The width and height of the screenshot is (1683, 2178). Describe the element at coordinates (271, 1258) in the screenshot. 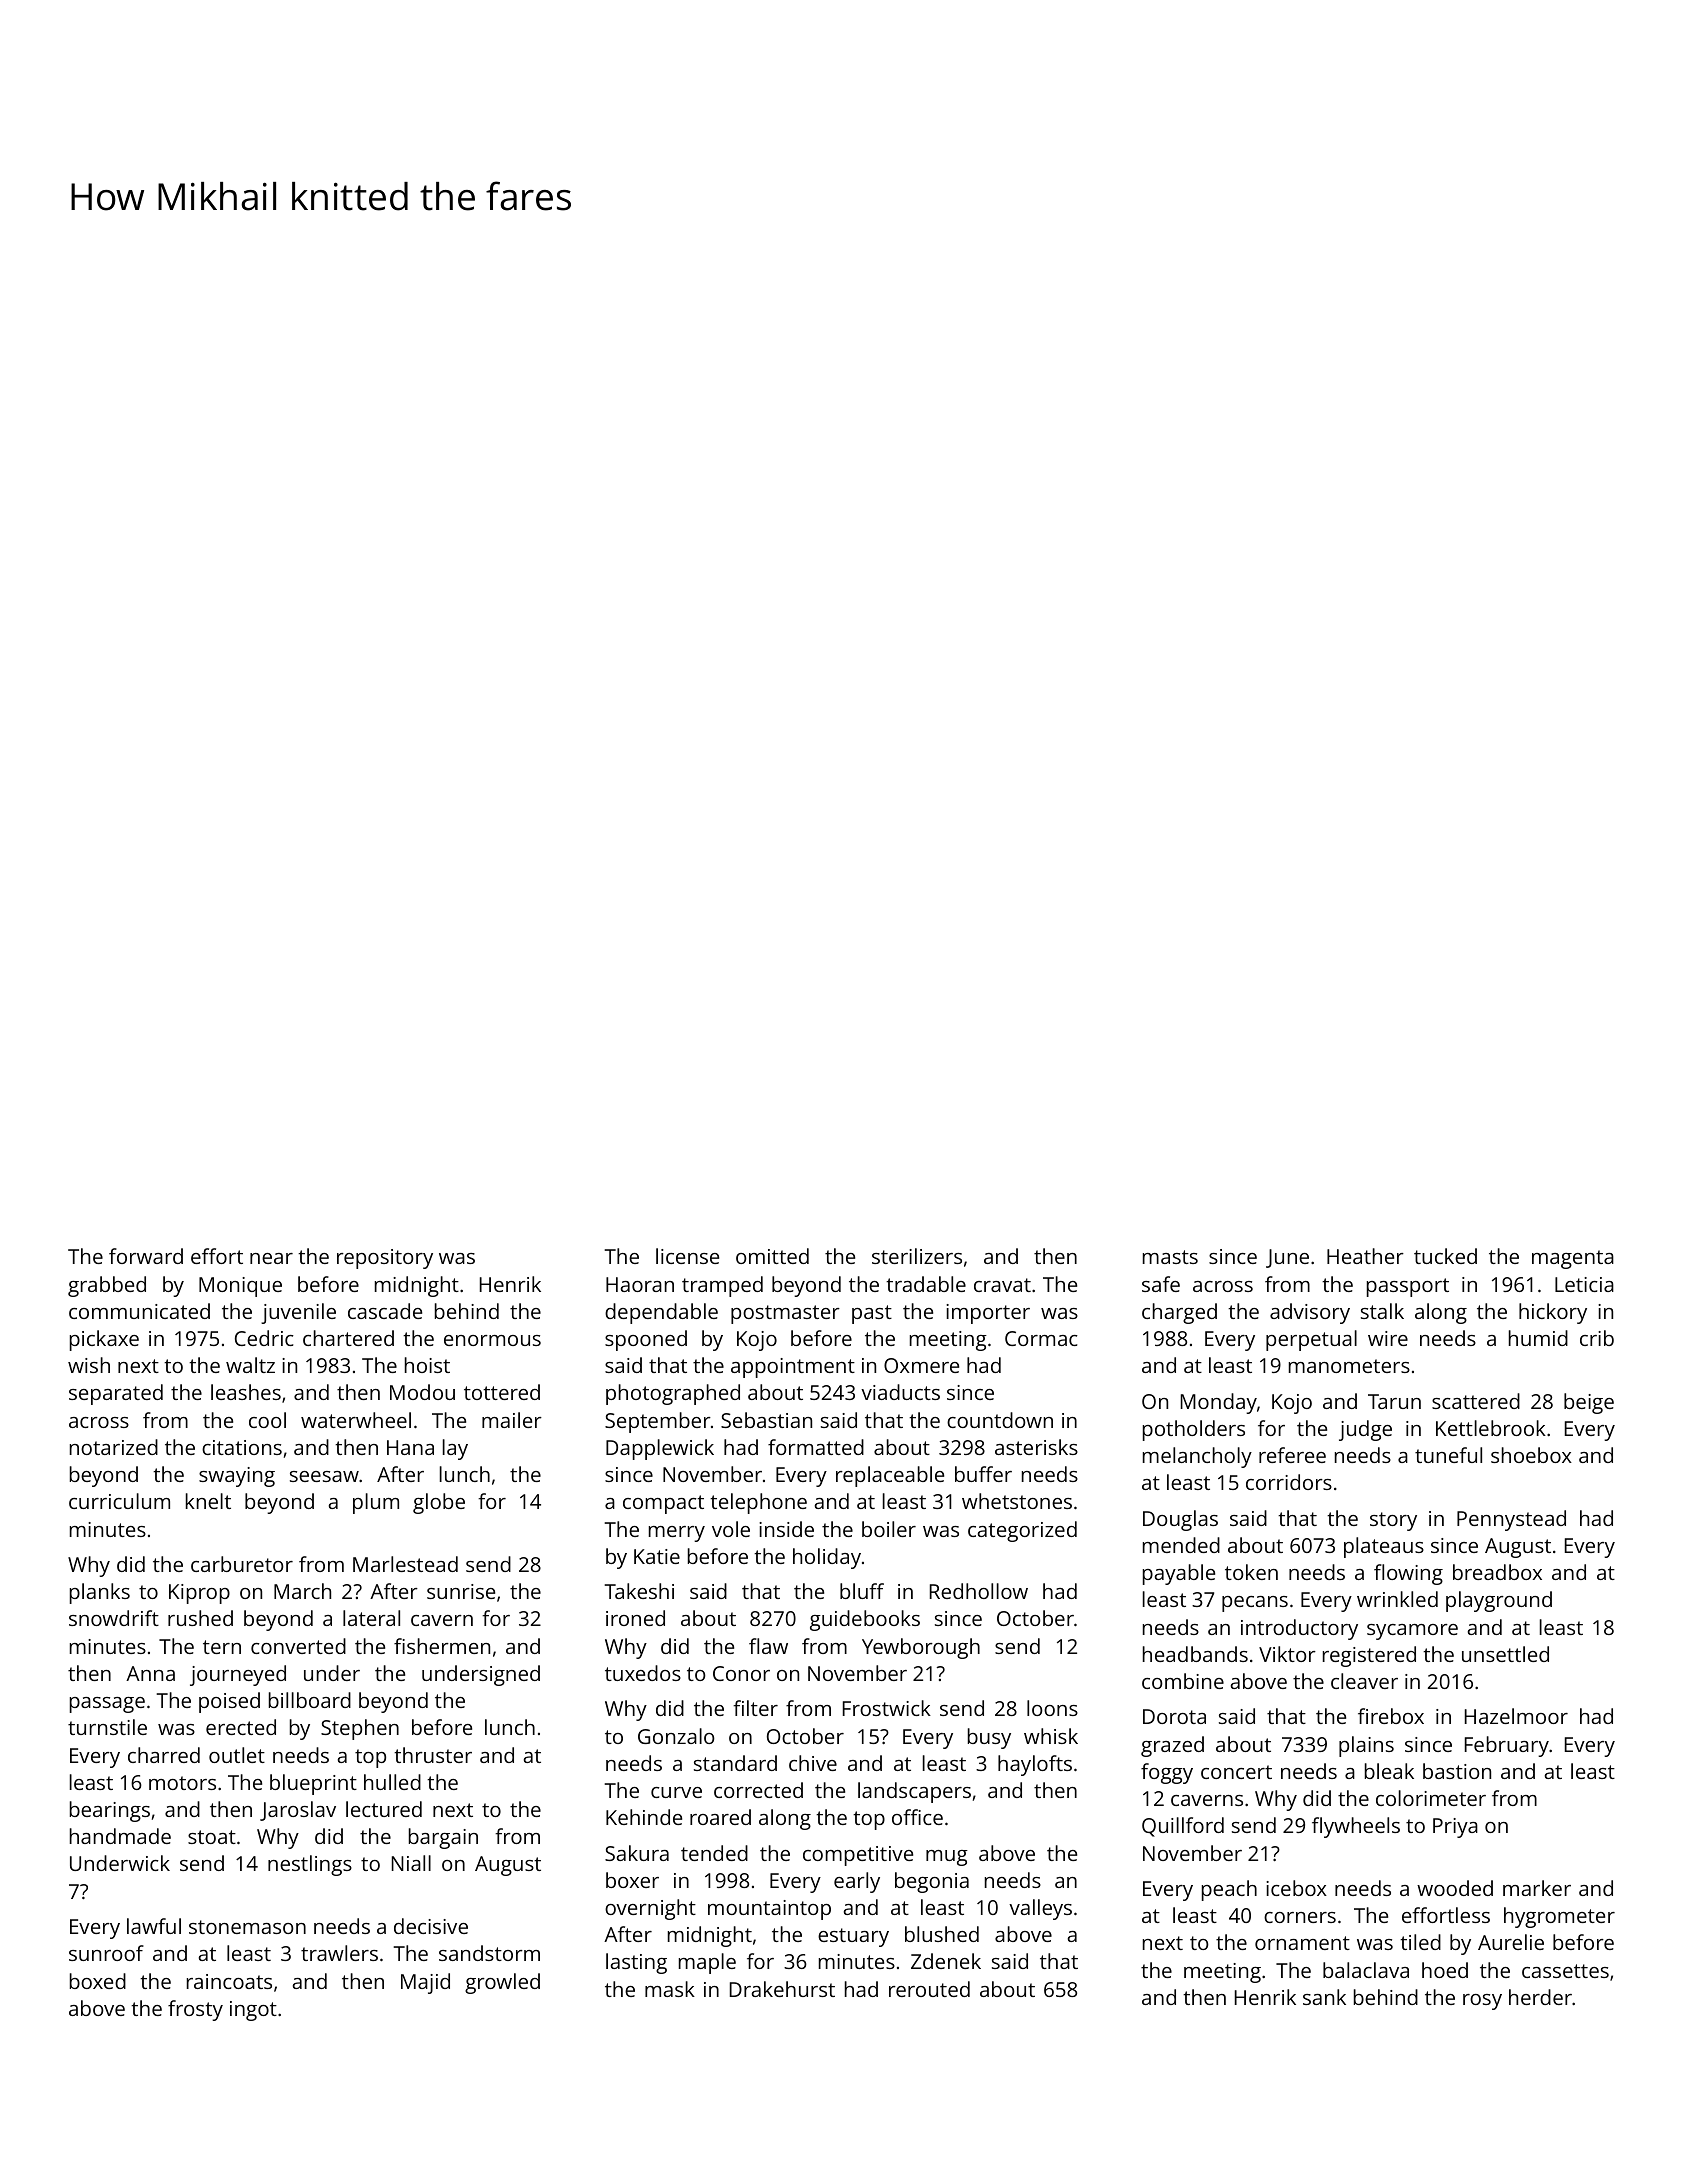

I see `near` at that location.
